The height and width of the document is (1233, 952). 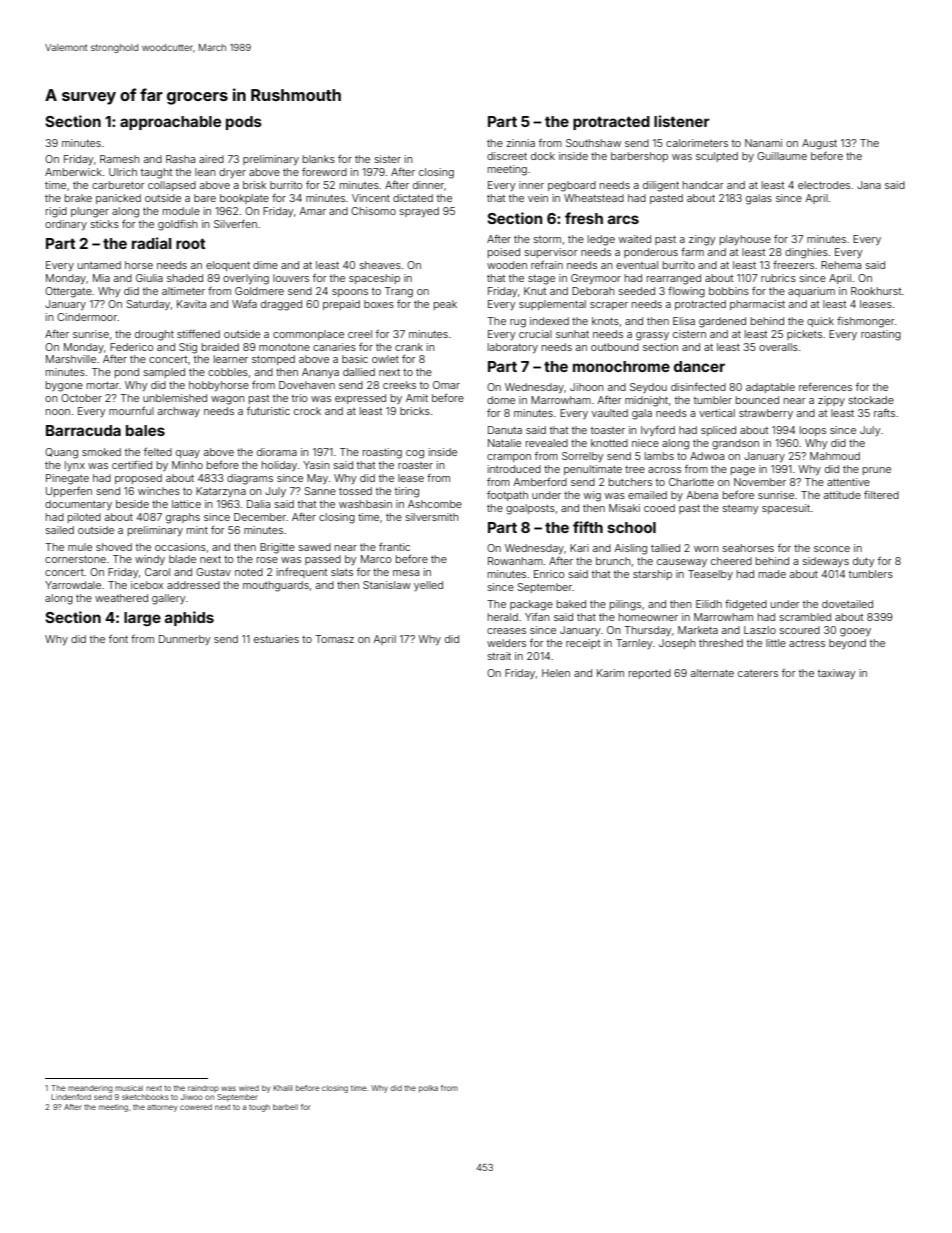 I want to click on zinnia, so click(x=520, y=143).
